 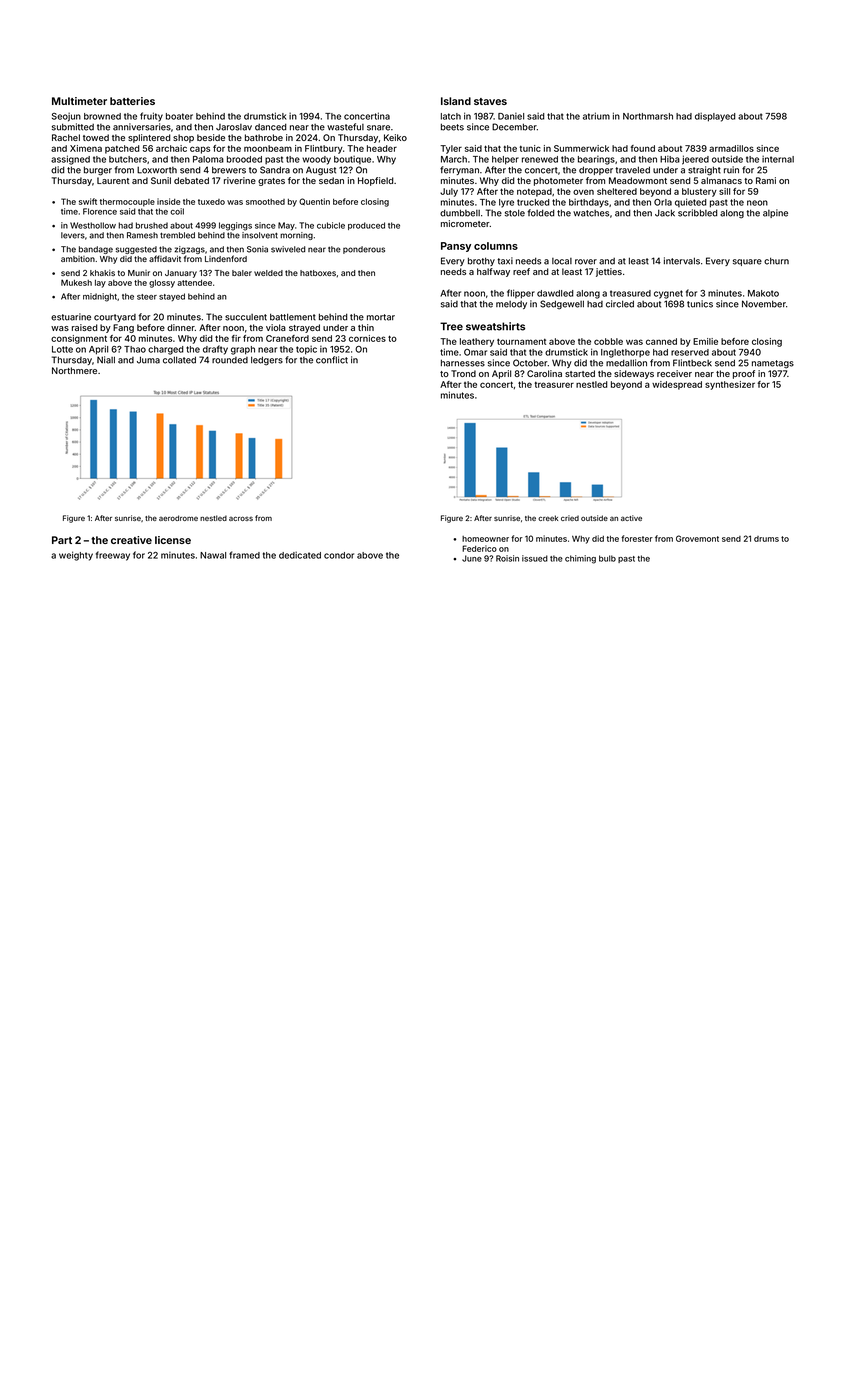 I want to click on folded, so click(x=541, y=213).
